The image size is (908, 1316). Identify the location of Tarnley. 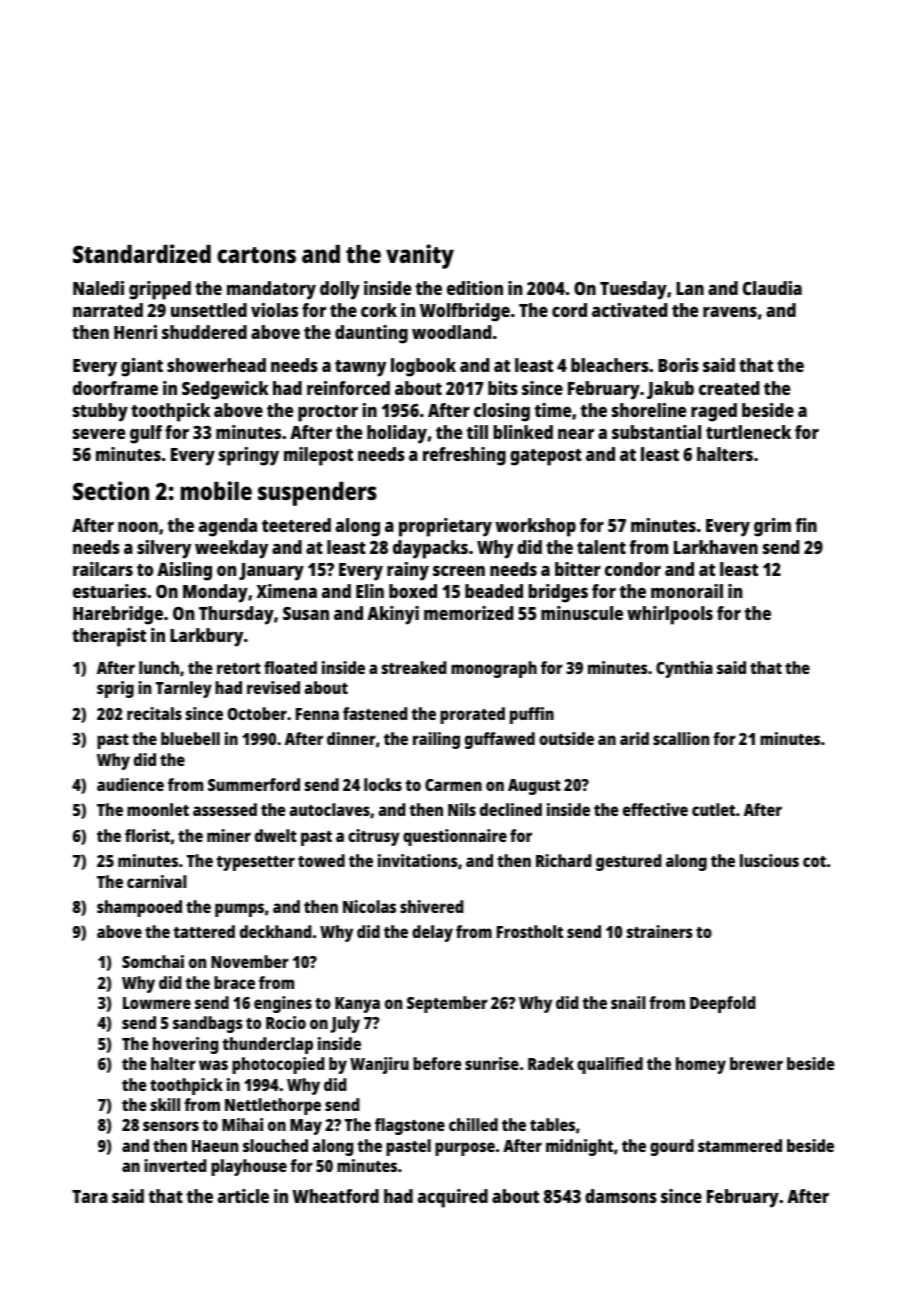
(184, 689).
